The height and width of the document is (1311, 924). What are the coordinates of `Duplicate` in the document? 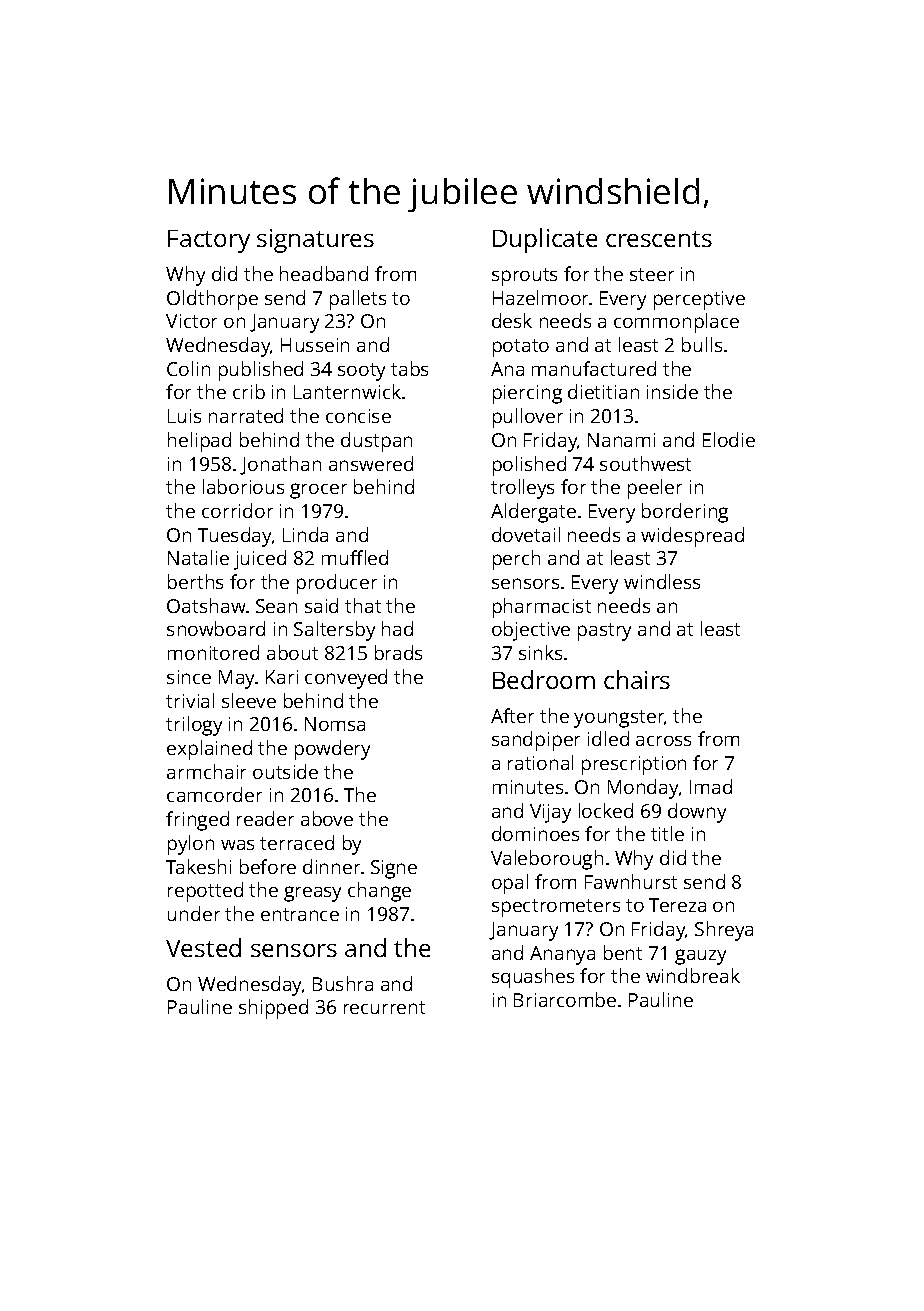 It's located at (545, 240).
